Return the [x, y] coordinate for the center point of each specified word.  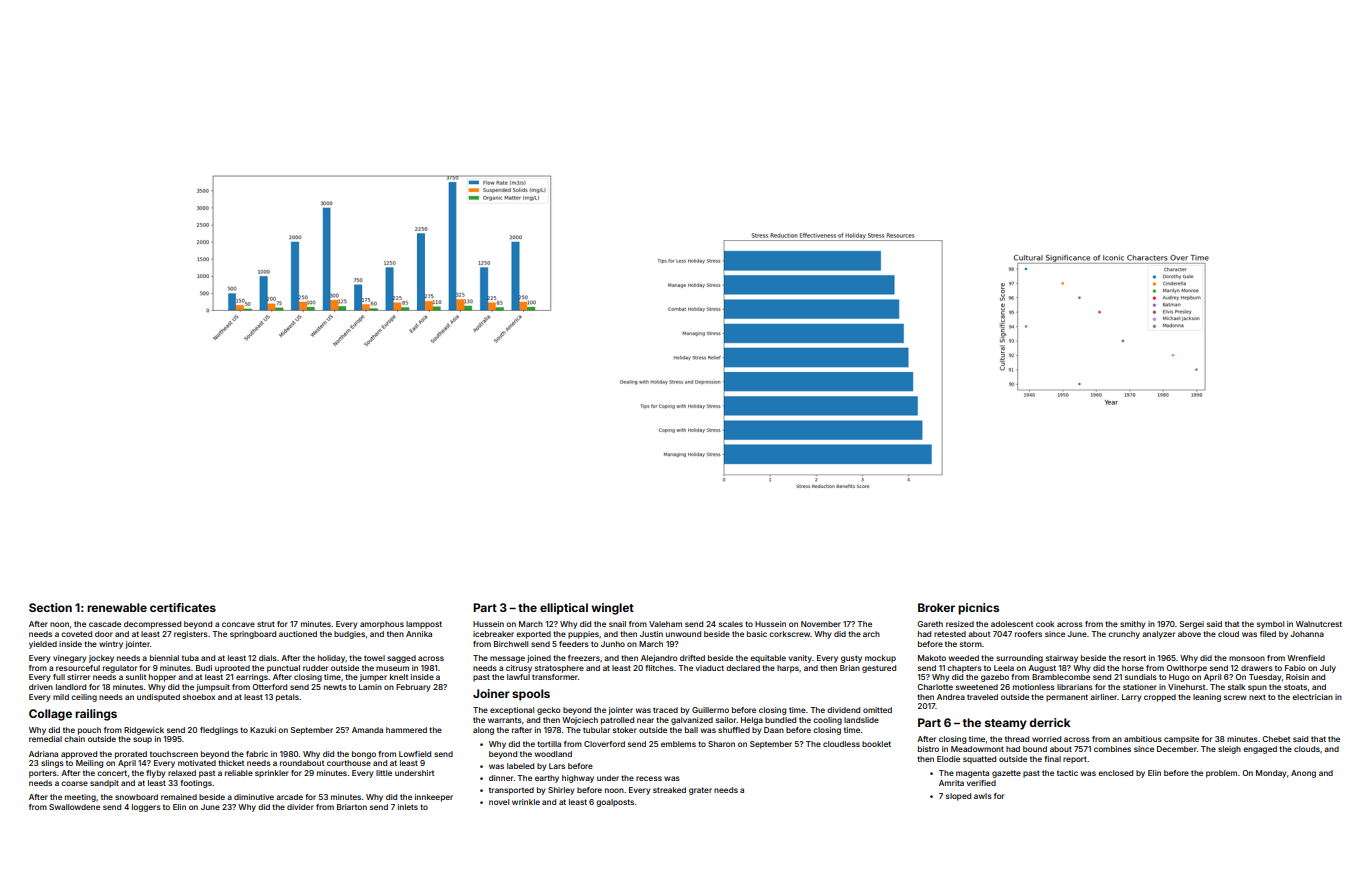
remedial [45, 739]
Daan [774, 730]
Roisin [1297, 677]
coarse [74, 783]
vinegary [69, 659]
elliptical [564, 609]
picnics [978, 609]
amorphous [382, 625]
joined [539, 659]
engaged [1260, 750]
